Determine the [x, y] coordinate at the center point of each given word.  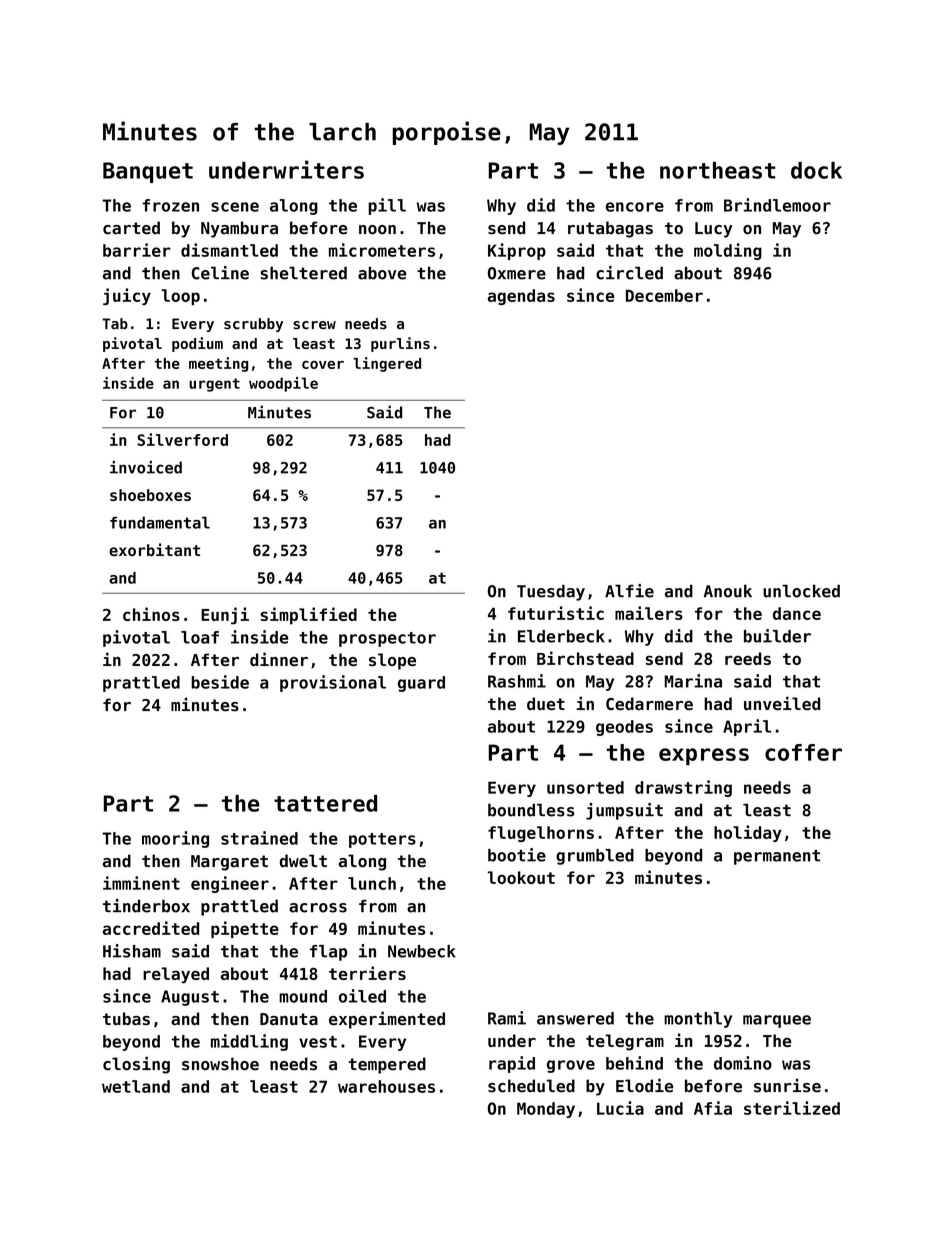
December [664, 295]
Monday [546, 1110]
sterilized [792, 1108]
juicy [127, 296]
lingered [387, 364]
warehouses [386, 1086]
